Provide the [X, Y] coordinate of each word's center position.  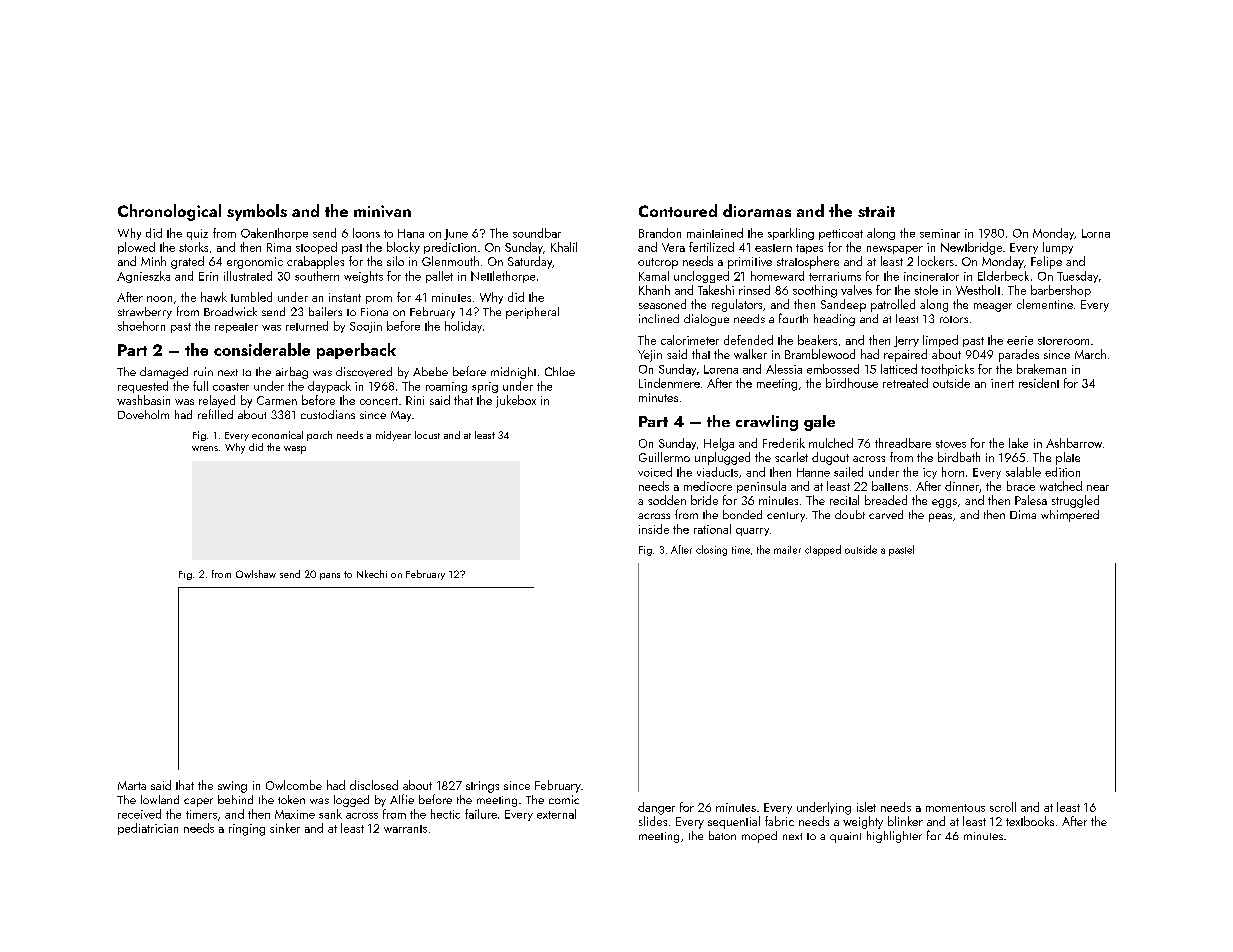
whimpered [1070, 516]
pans [330, 576]
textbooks [1030, 821]
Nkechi [372, 574]
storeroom [1063, 341]
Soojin [366, 327]
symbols [257, 212]
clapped [823, 550]
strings [482, 787]
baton [722, 835]
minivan [382, 211]
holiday [463, 327]
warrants [405, 829]
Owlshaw [256, 574]
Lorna [1096, 233]
